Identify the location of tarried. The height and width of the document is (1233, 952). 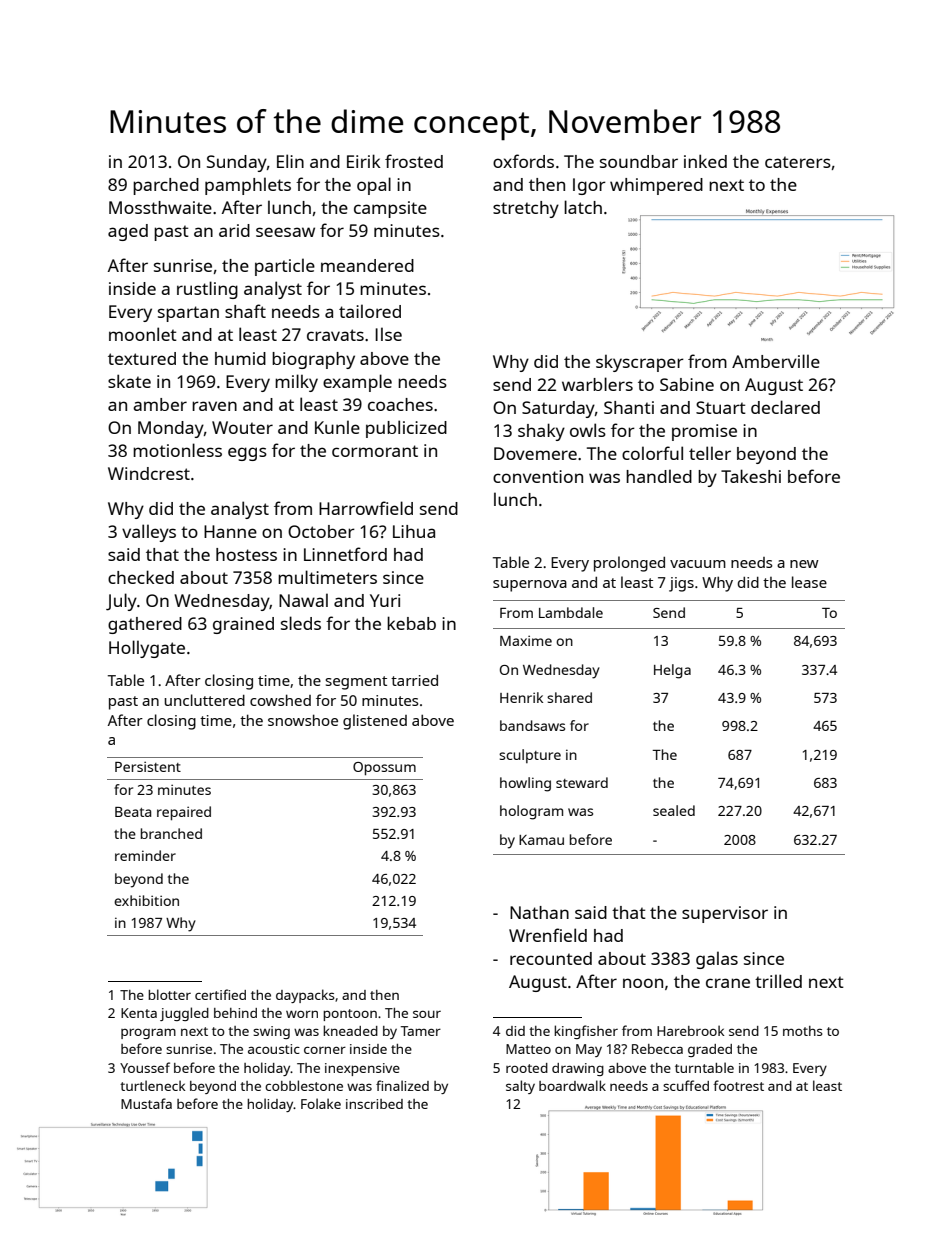
(414, 680).
